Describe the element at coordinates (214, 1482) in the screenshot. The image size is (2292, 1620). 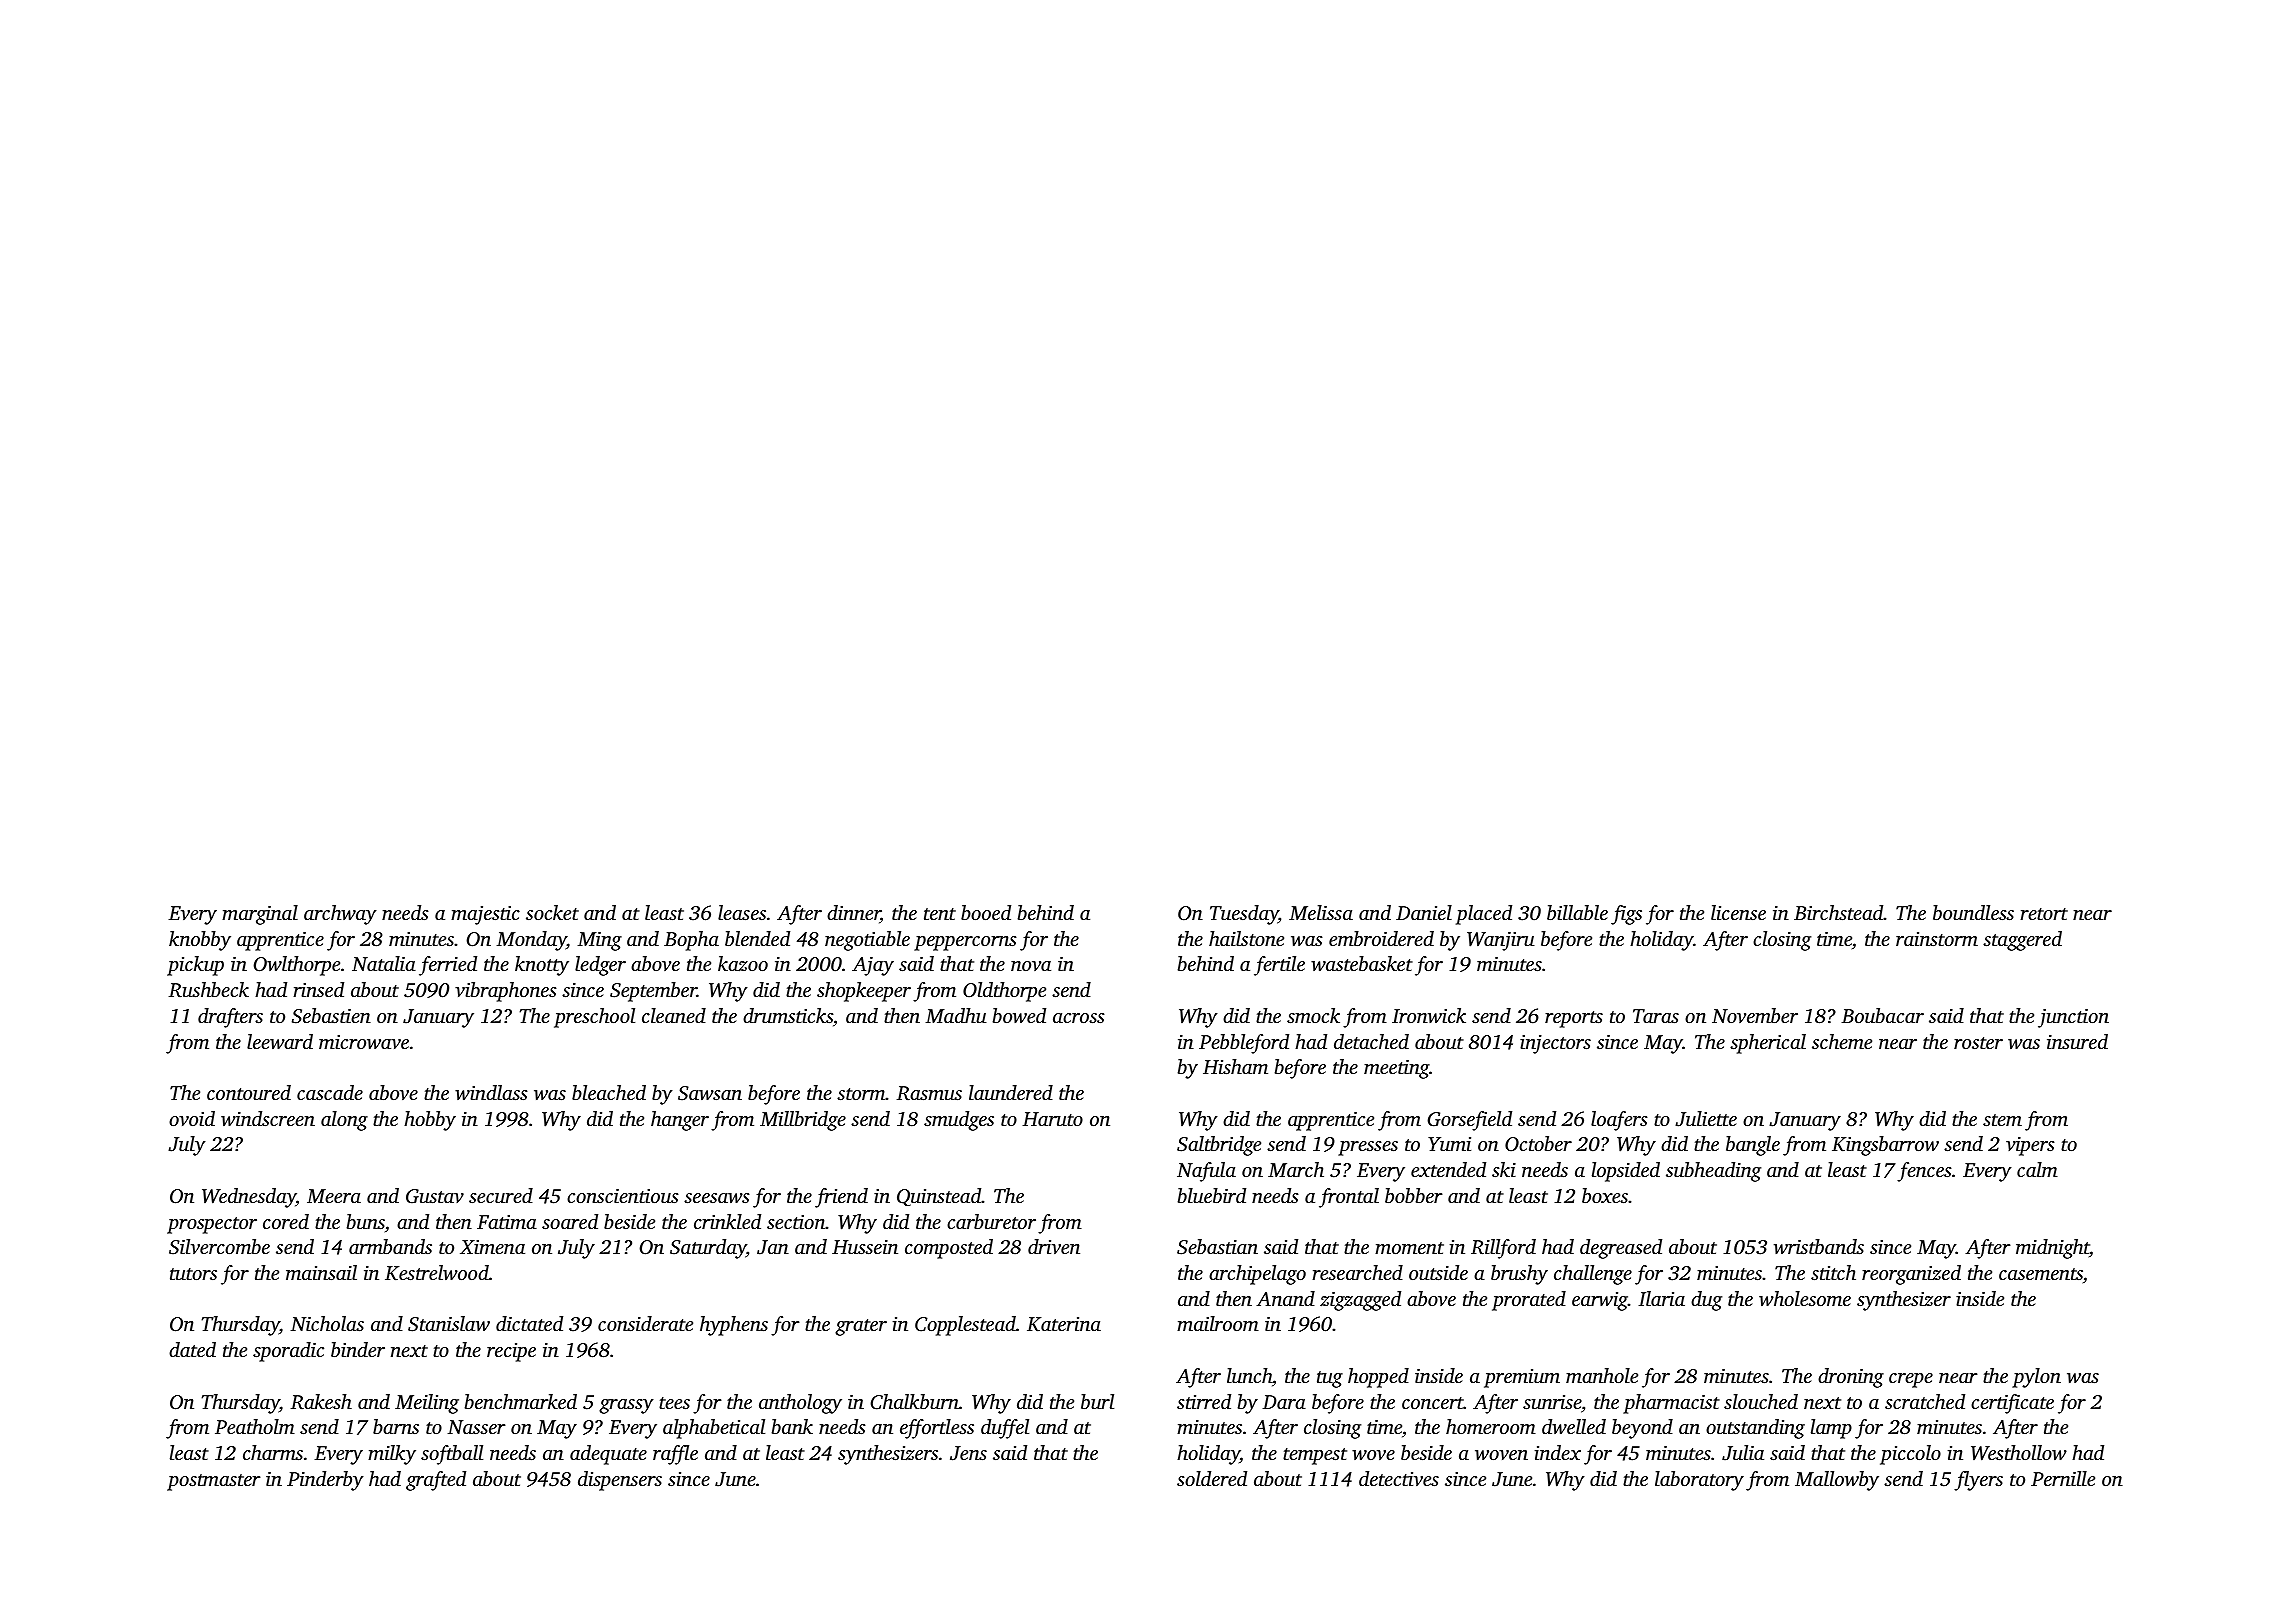
I see `postmaster` at that location.
